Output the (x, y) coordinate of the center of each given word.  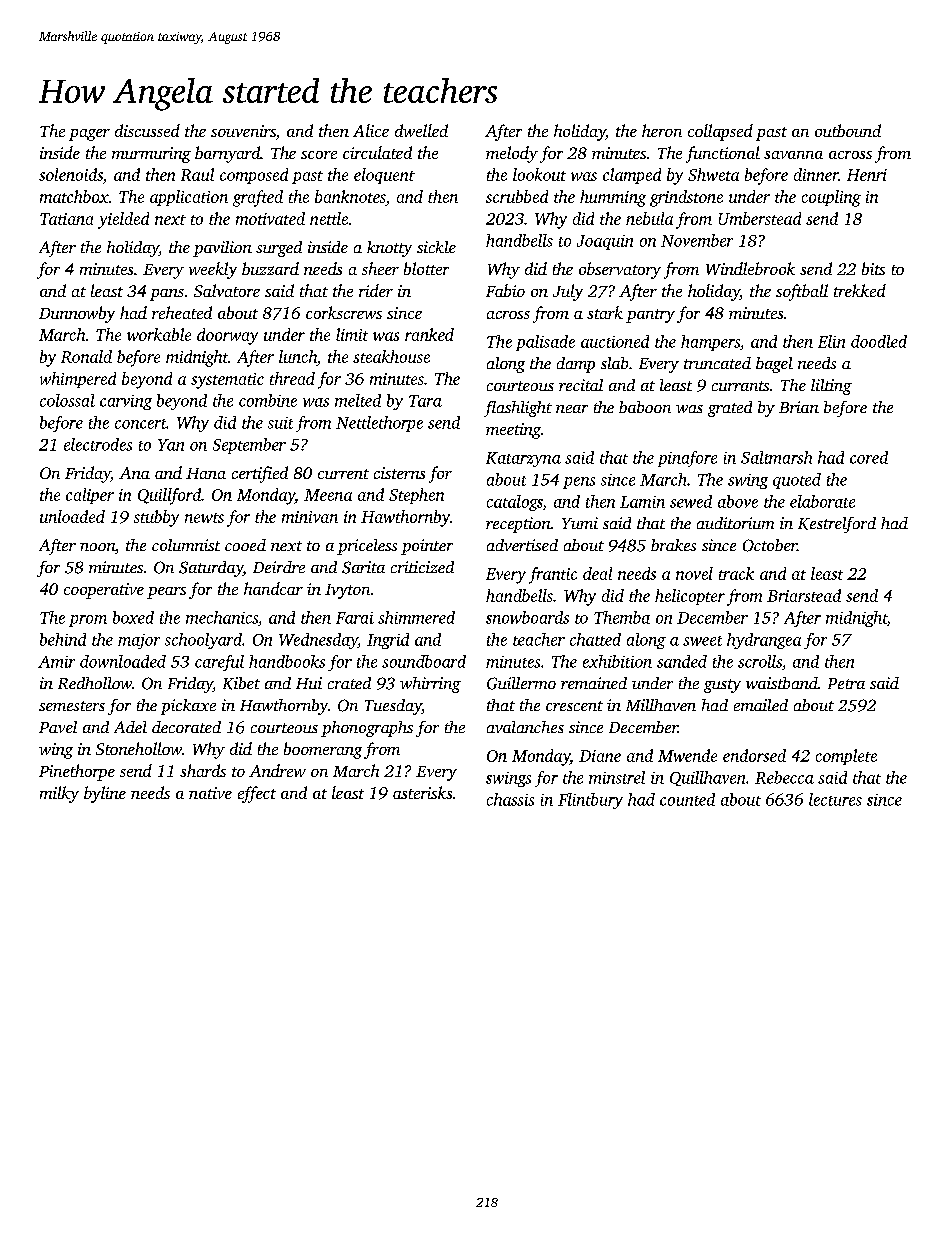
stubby (156, 518)
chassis (510, 799)
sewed (691, 501)
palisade (545, 343)
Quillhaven (707, 778)
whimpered (78, 380)
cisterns (399, 473)
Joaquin (605, 242)
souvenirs (243, 131)
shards (203, 770)
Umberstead (760, 218)
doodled (879, 341)
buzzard (270, 268)
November (697, 240)
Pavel (58, 727)
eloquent (384, 176)
